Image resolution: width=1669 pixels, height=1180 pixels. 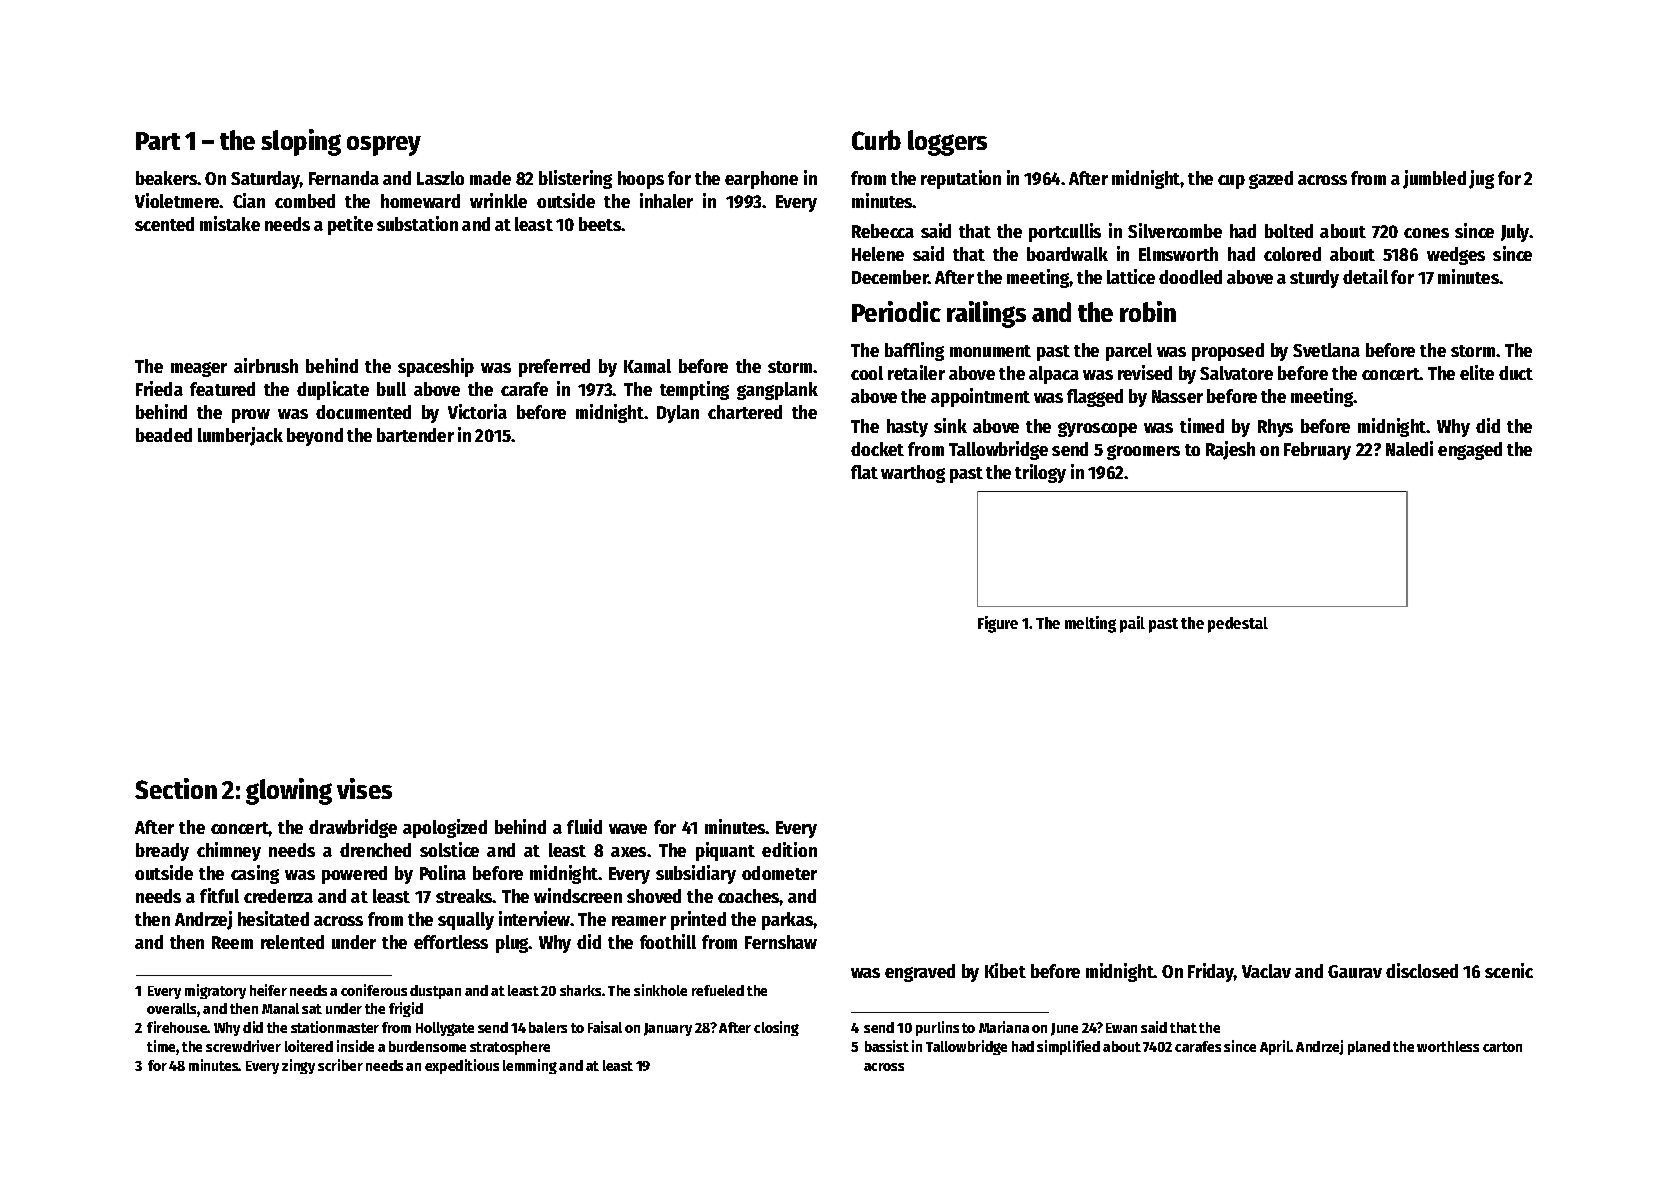 I want to click on disclosed, so click(x=1422, y=970).
